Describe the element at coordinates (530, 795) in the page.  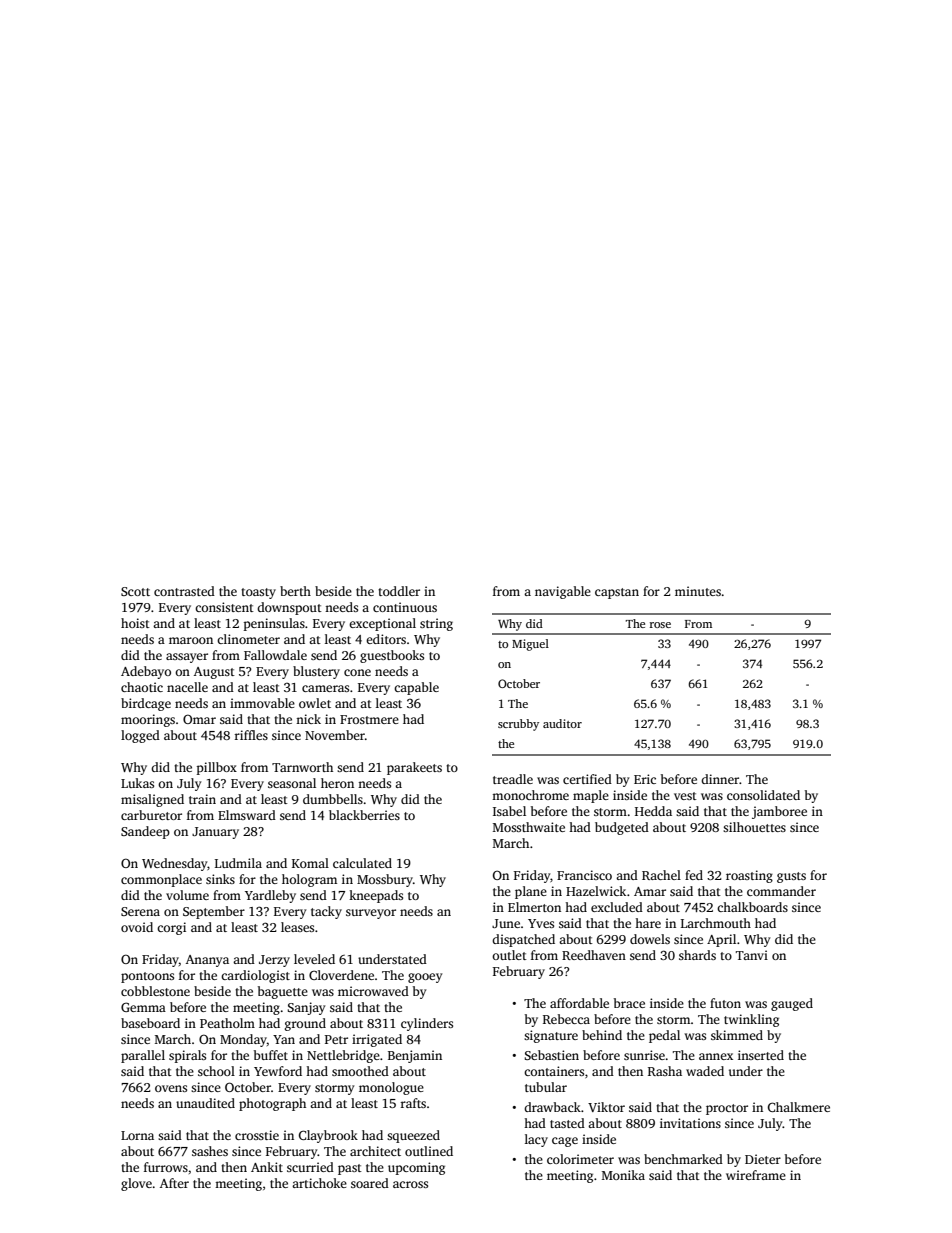
I see `monochrome` at that location.
